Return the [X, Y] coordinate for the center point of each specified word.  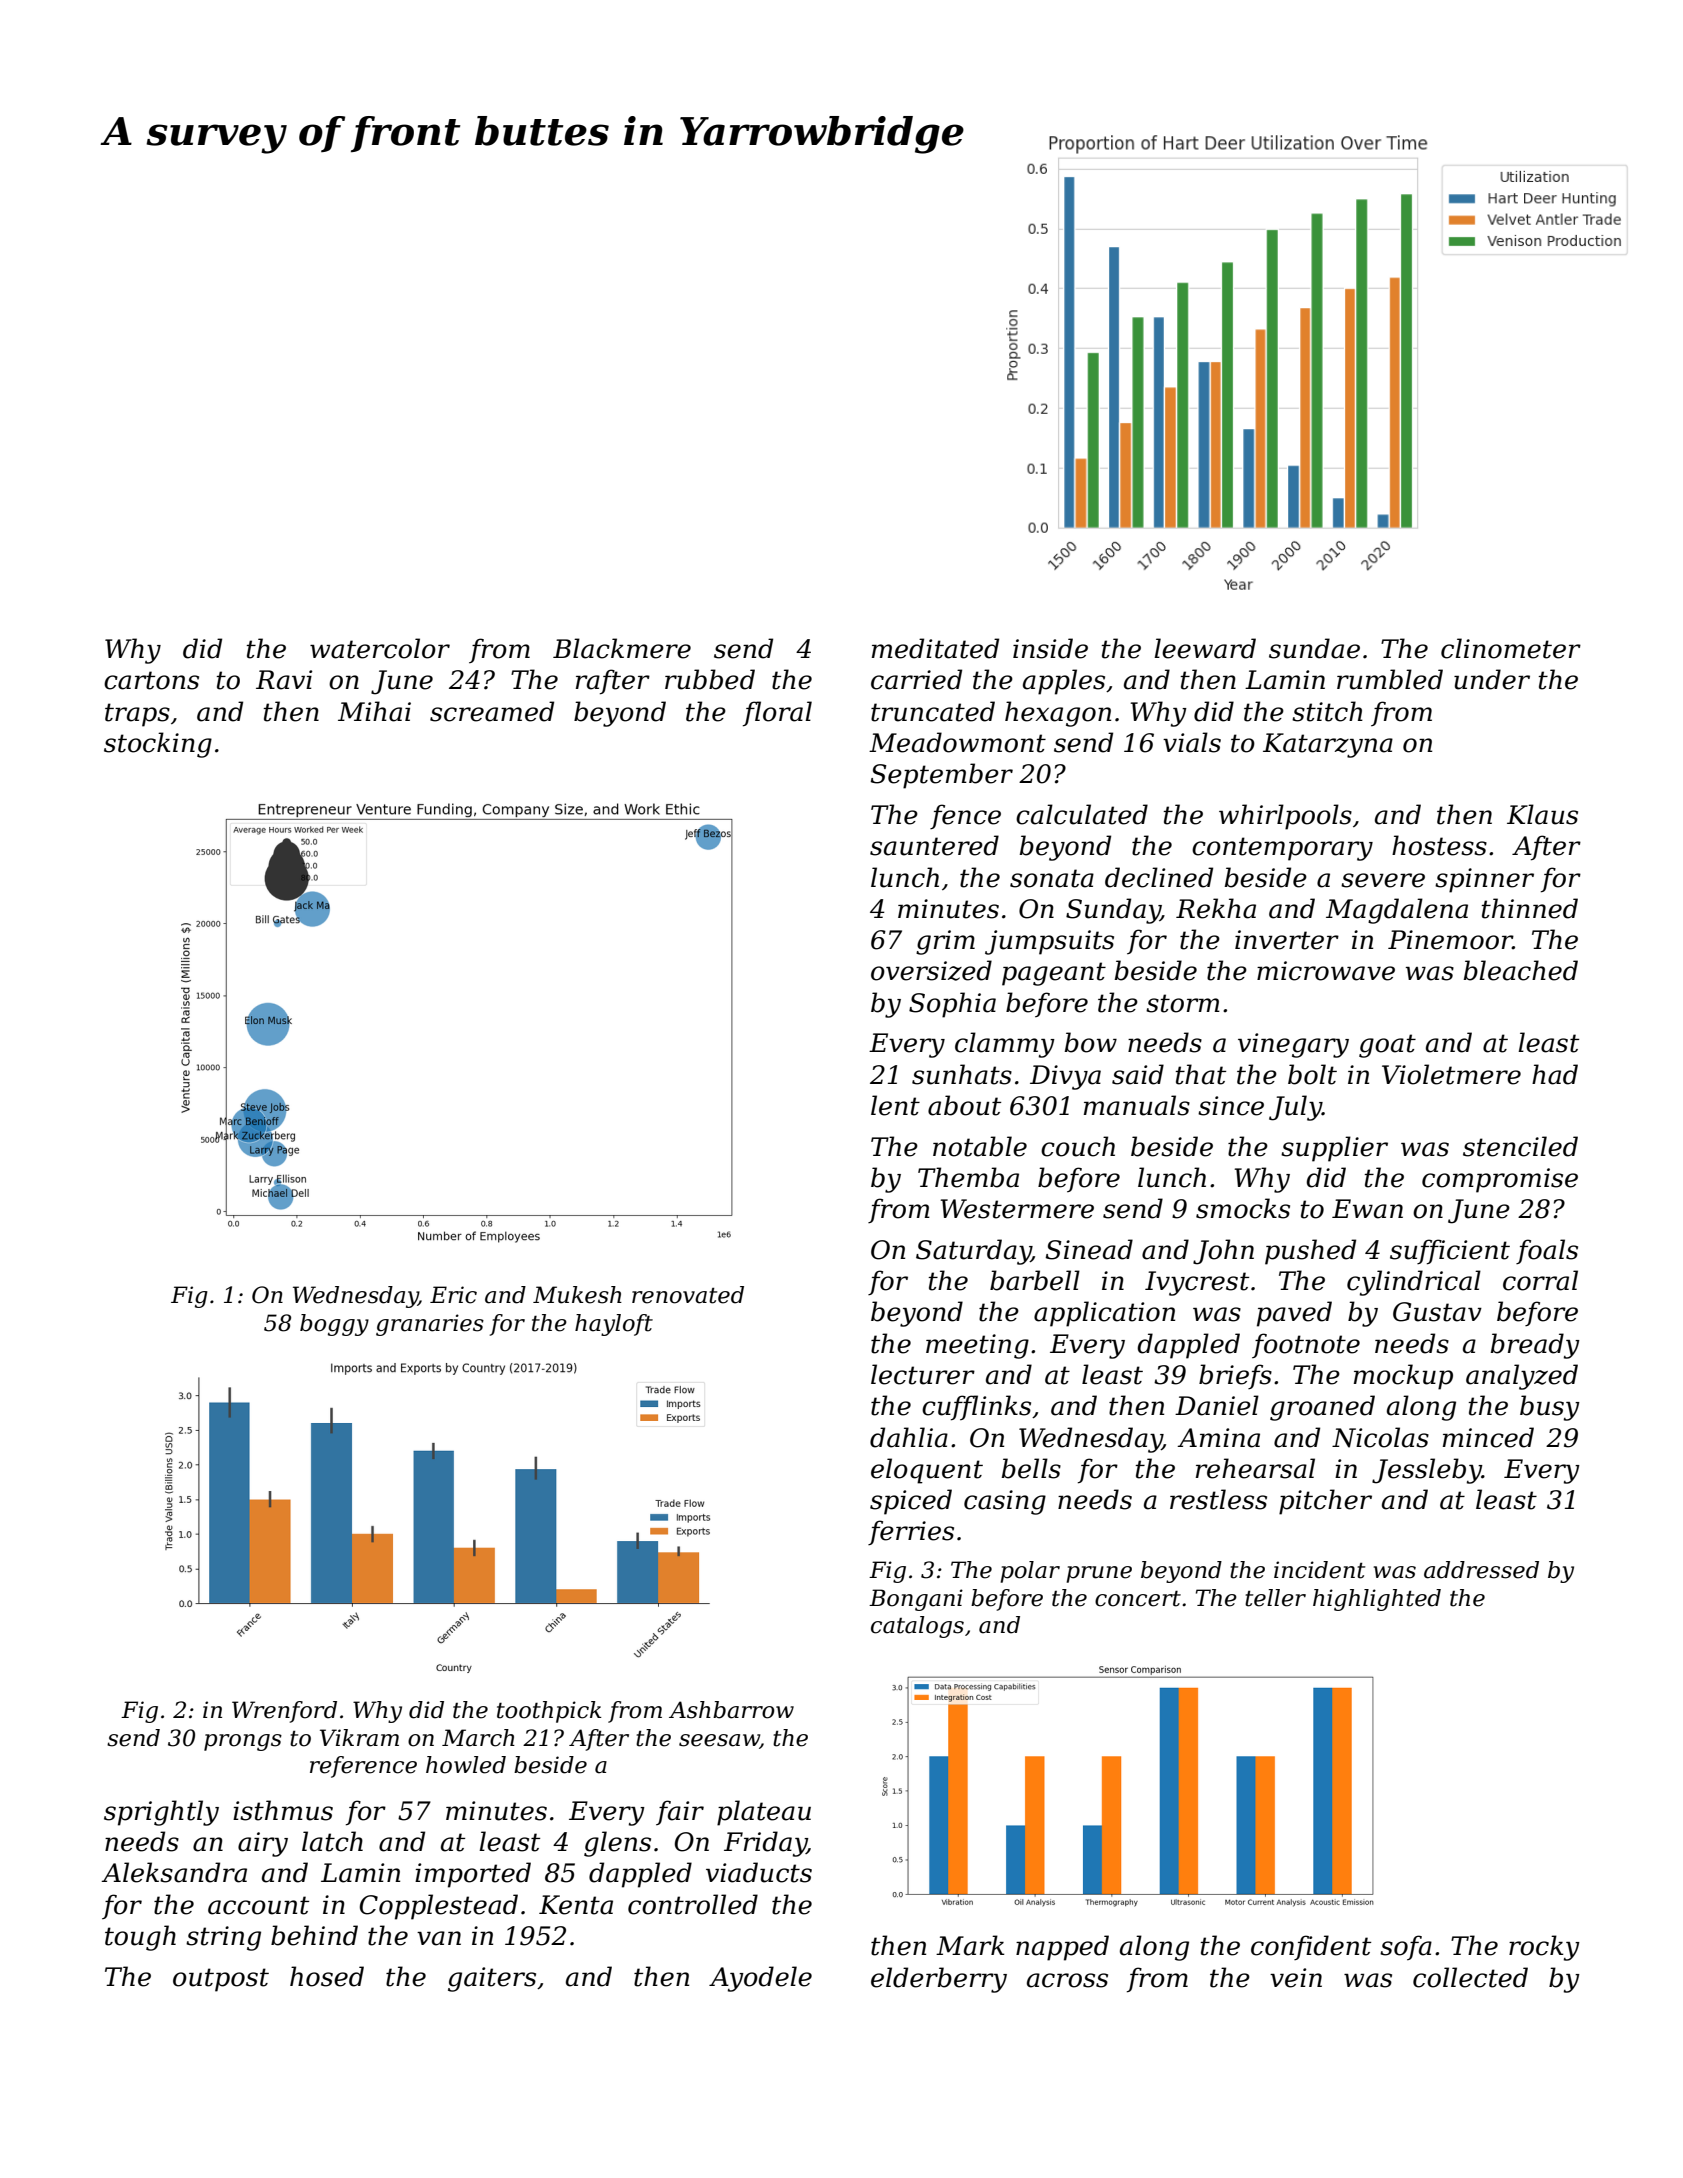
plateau [764, 1813]
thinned [1529, 908]
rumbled [1390, 679]
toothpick [549, 1712]
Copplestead [439, 1907]
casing [1005, 1502]
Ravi [284, 680]
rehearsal [1255, 1468]
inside [1050, 648]
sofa [1406, 1947]
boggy [334, 1325]
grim [945, 942]
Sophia [952, 1005]
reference [363, 1767]
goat [1387, 1046]
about [964, 1105]
